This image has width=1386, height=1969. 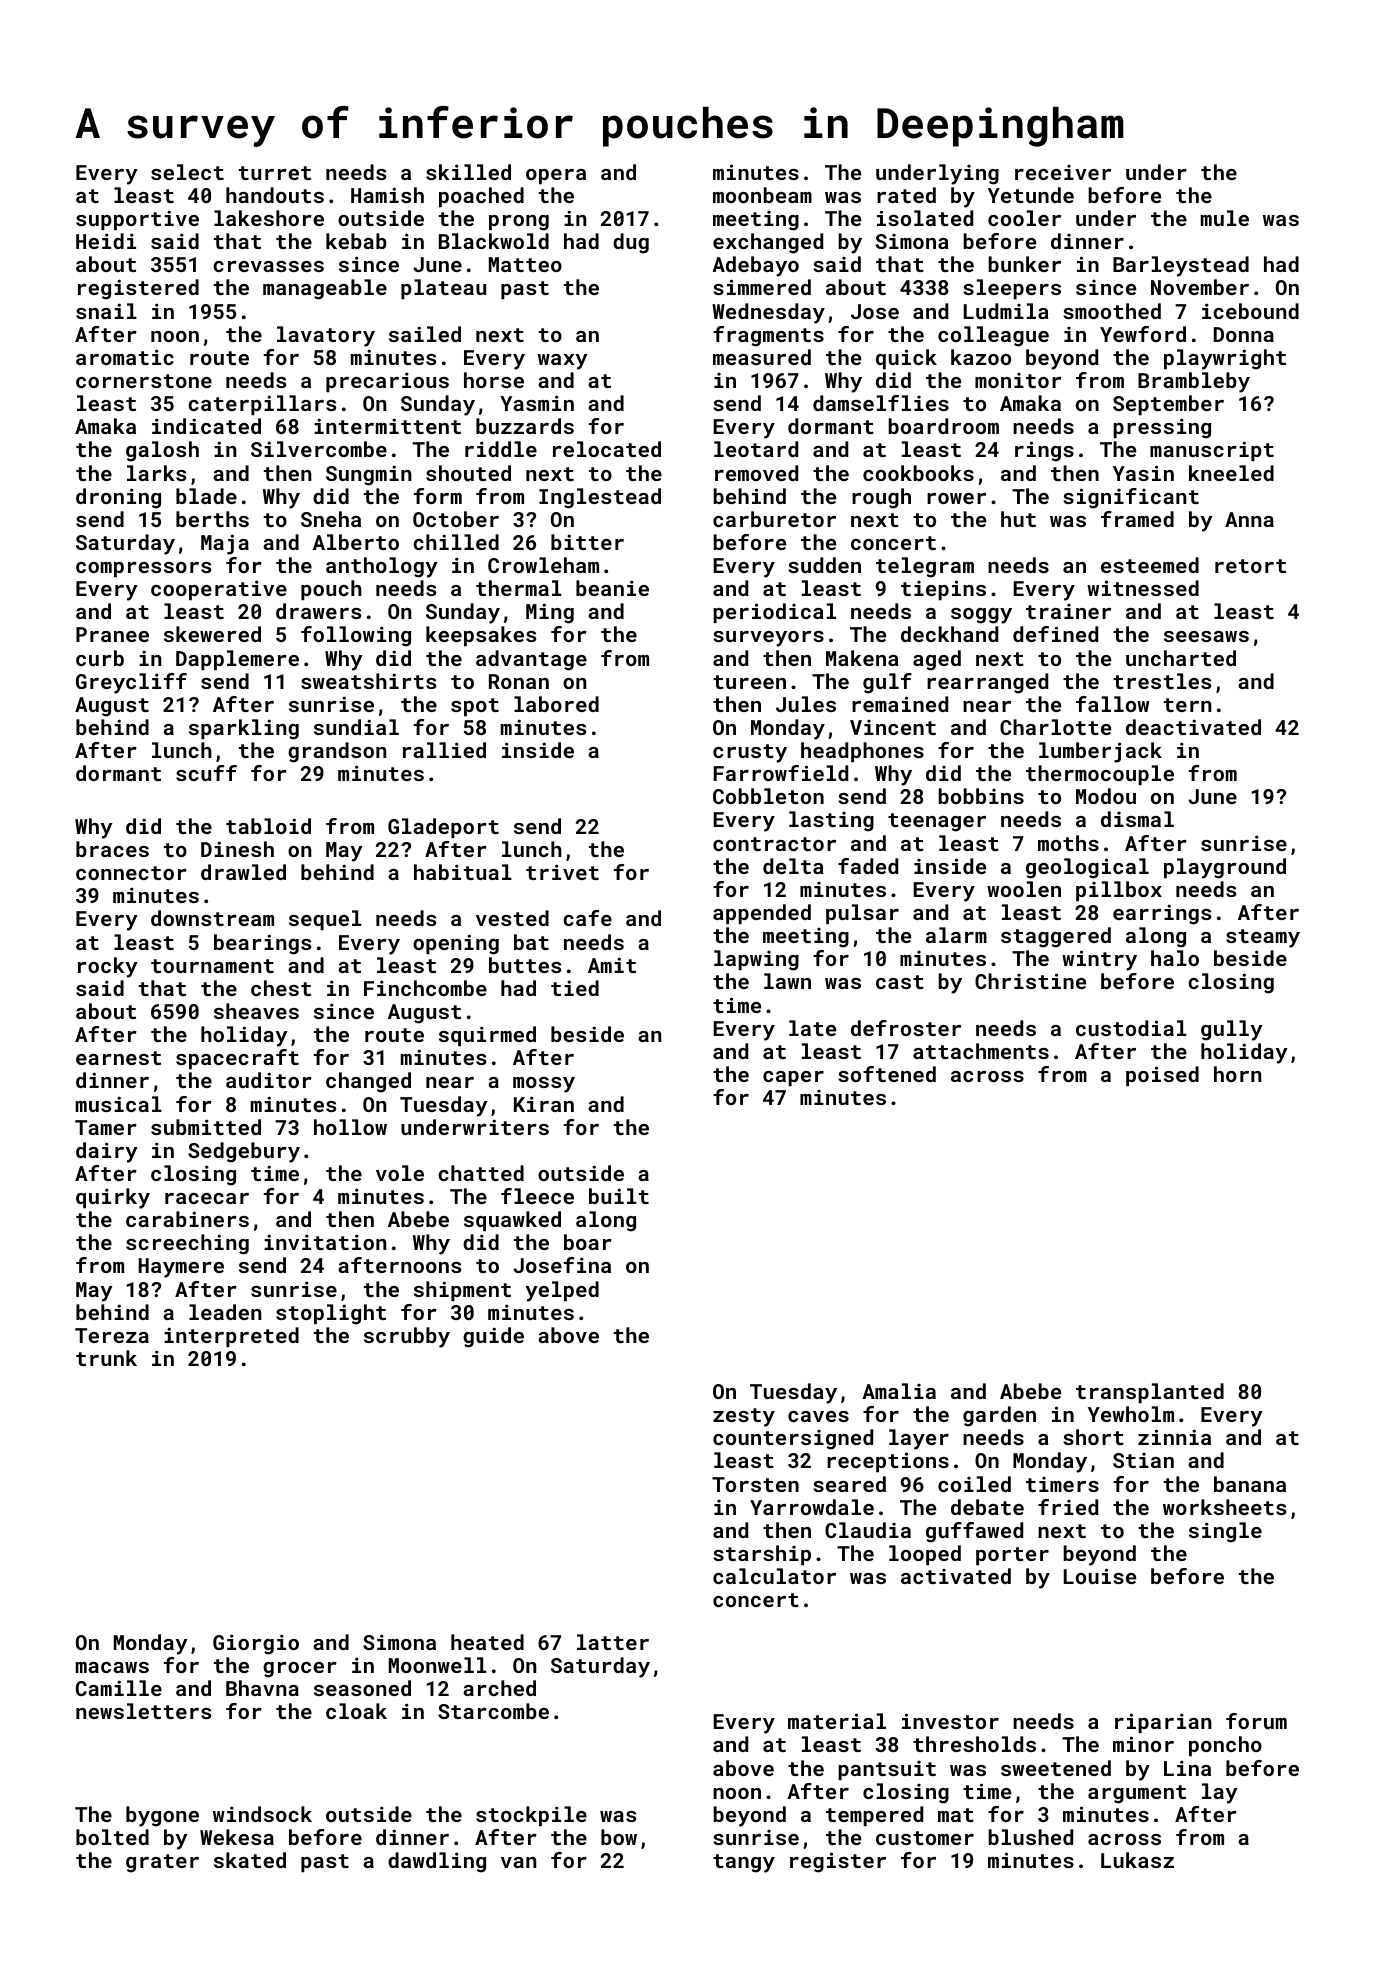 What do you see at coordinates (1031, 195) in the image?
I see `Yetunde` at bounding box center [1031, 195].
